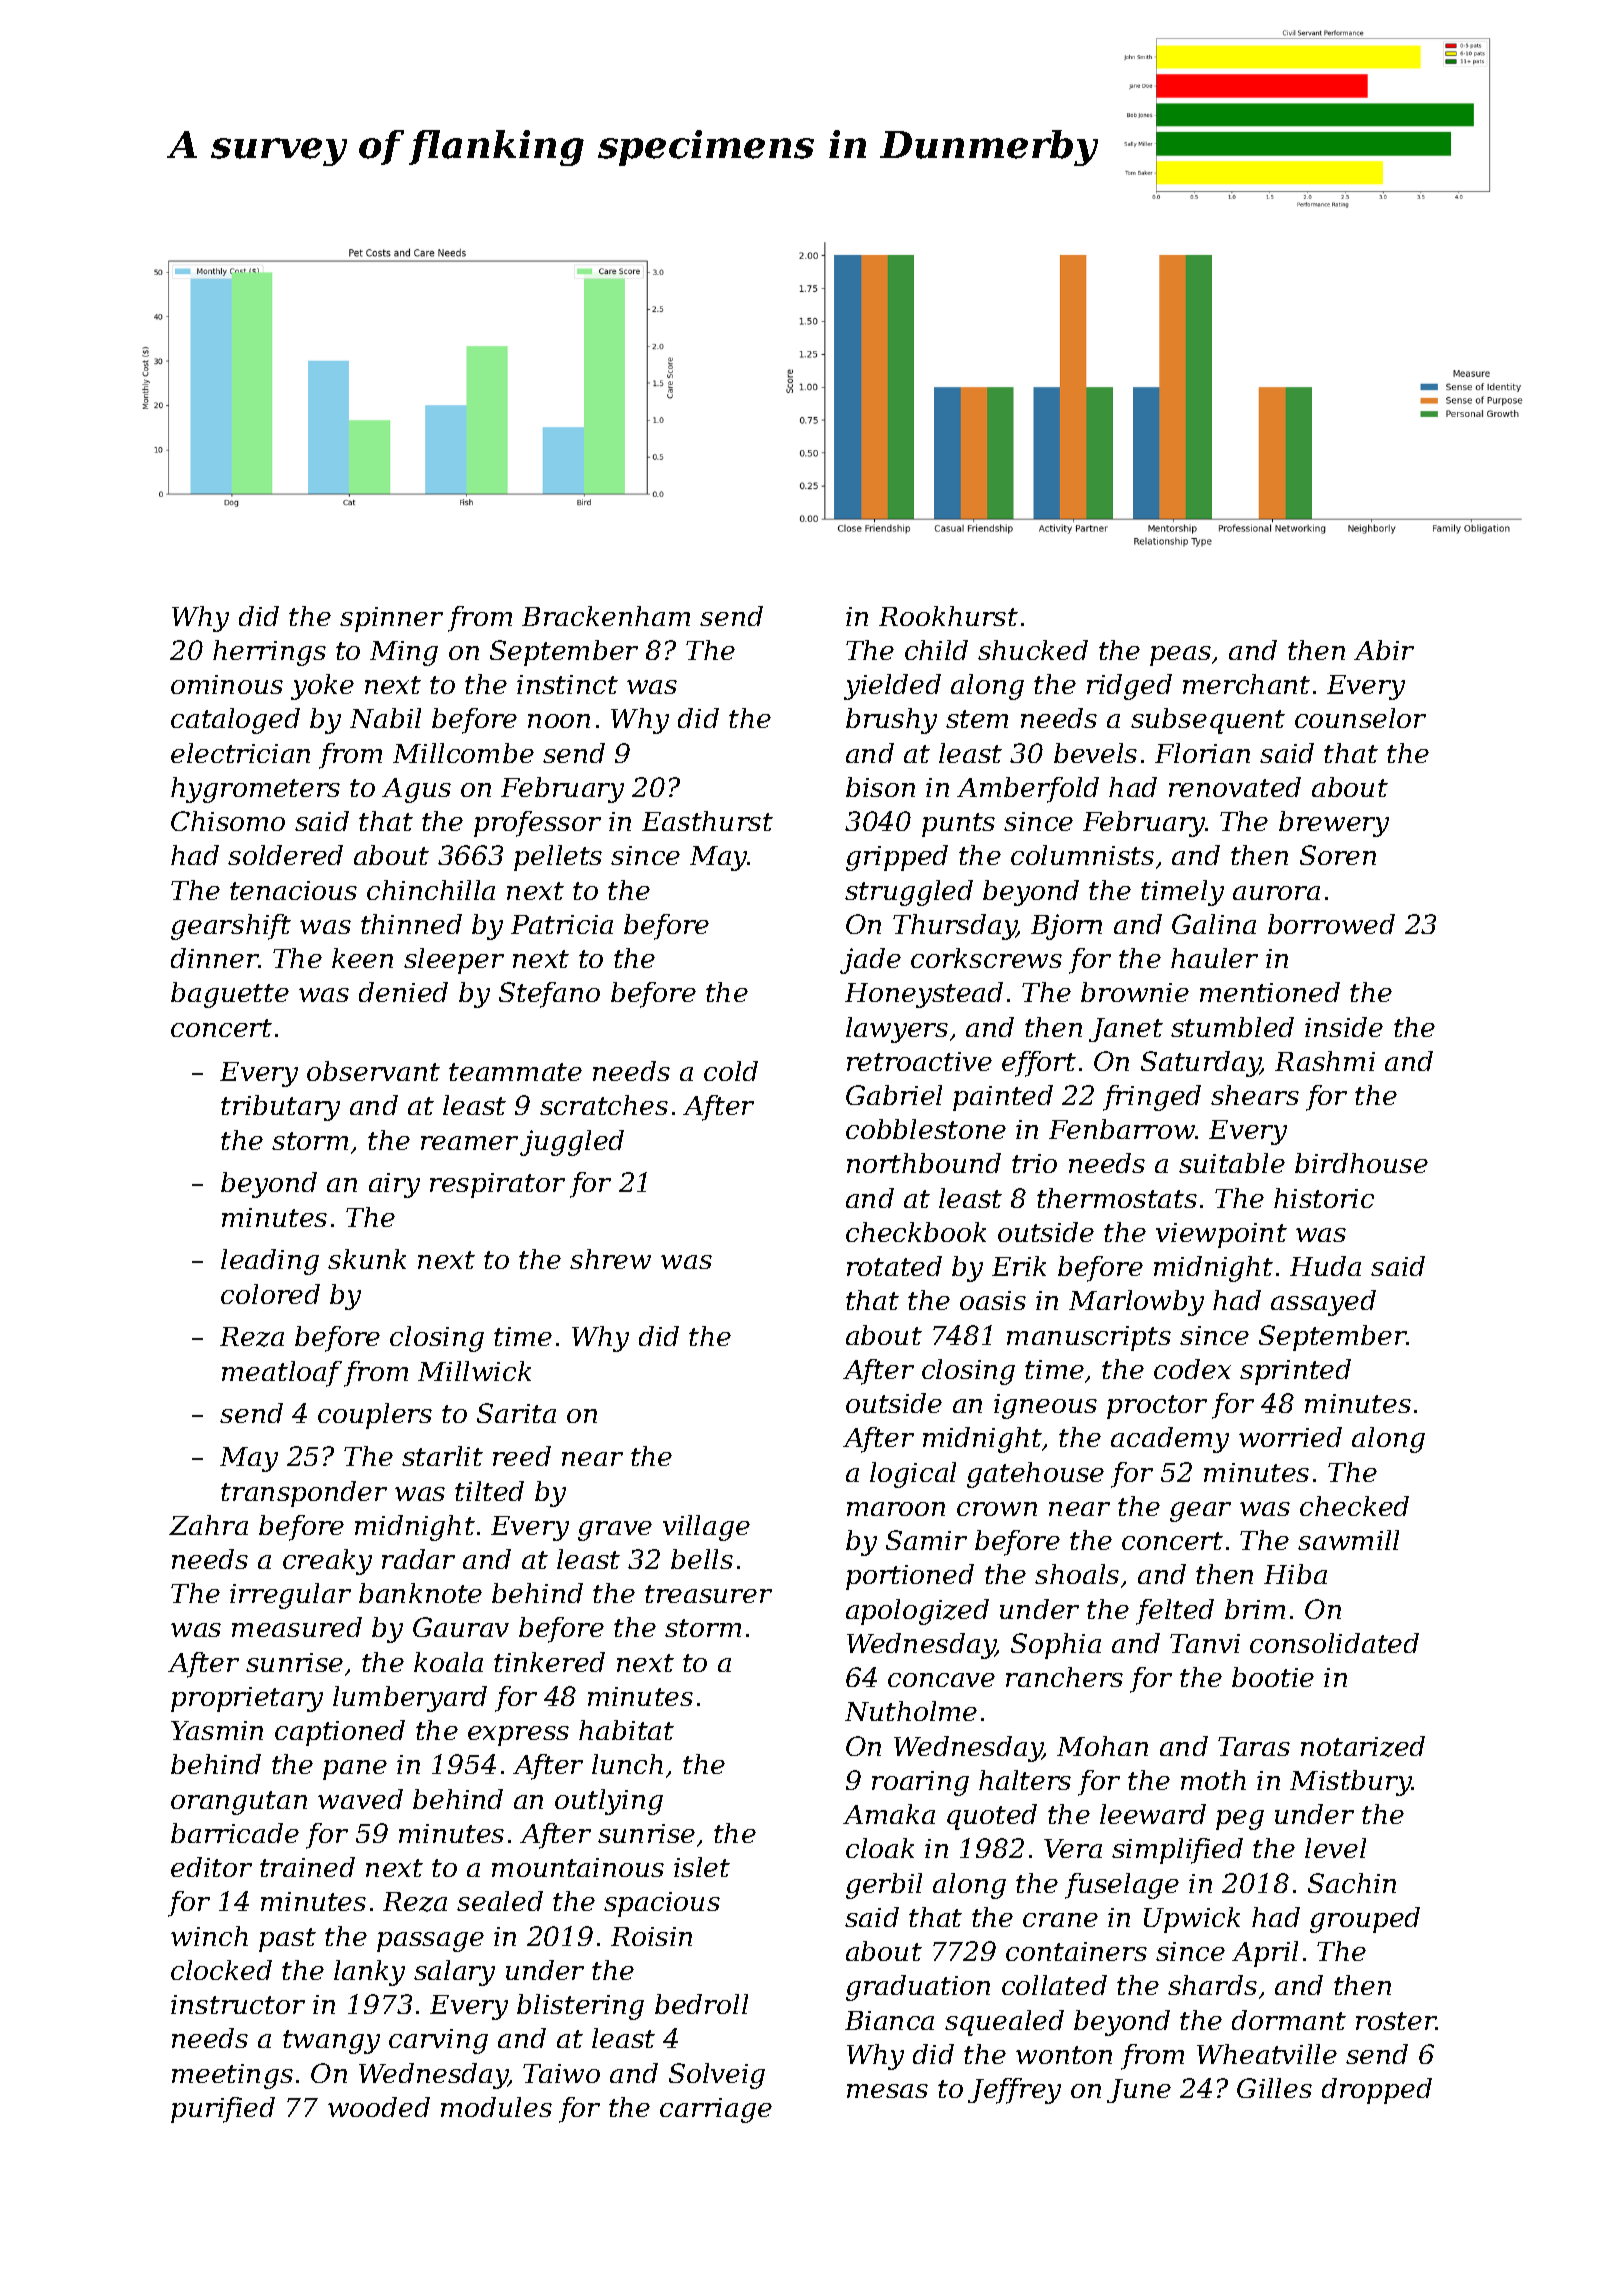 This page has width=1620, height=2292. I want to click on Rookhurst, so click(948, 616).
